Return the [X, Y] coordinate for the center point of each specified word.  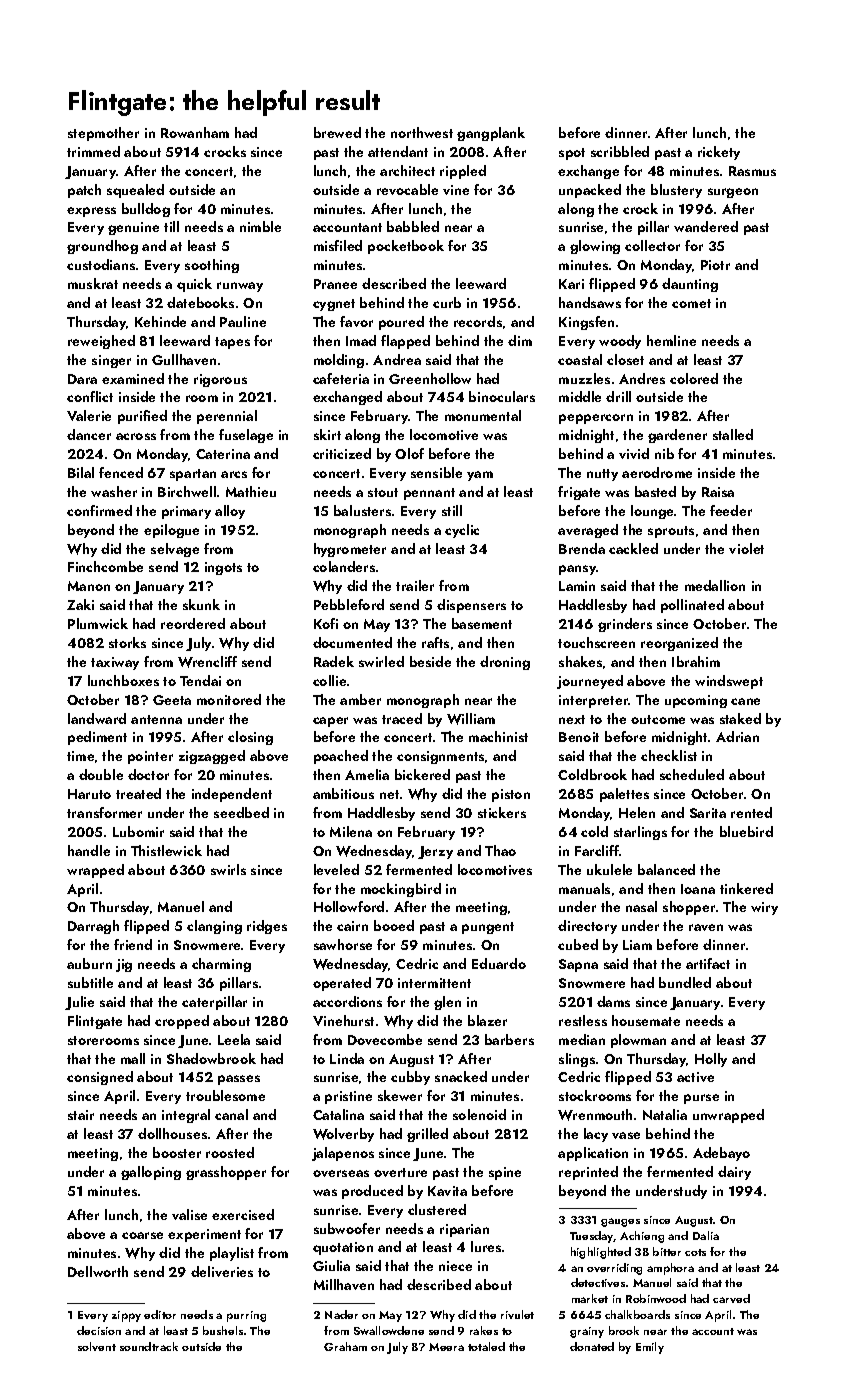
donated [592, 1346]
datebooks [200, 302]
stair [81, 1115]
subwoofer [347, 1228]
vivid [634, 453]
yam [480, 476]
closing [250, 738]
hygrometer [350, 550]
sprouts [671, 532]
